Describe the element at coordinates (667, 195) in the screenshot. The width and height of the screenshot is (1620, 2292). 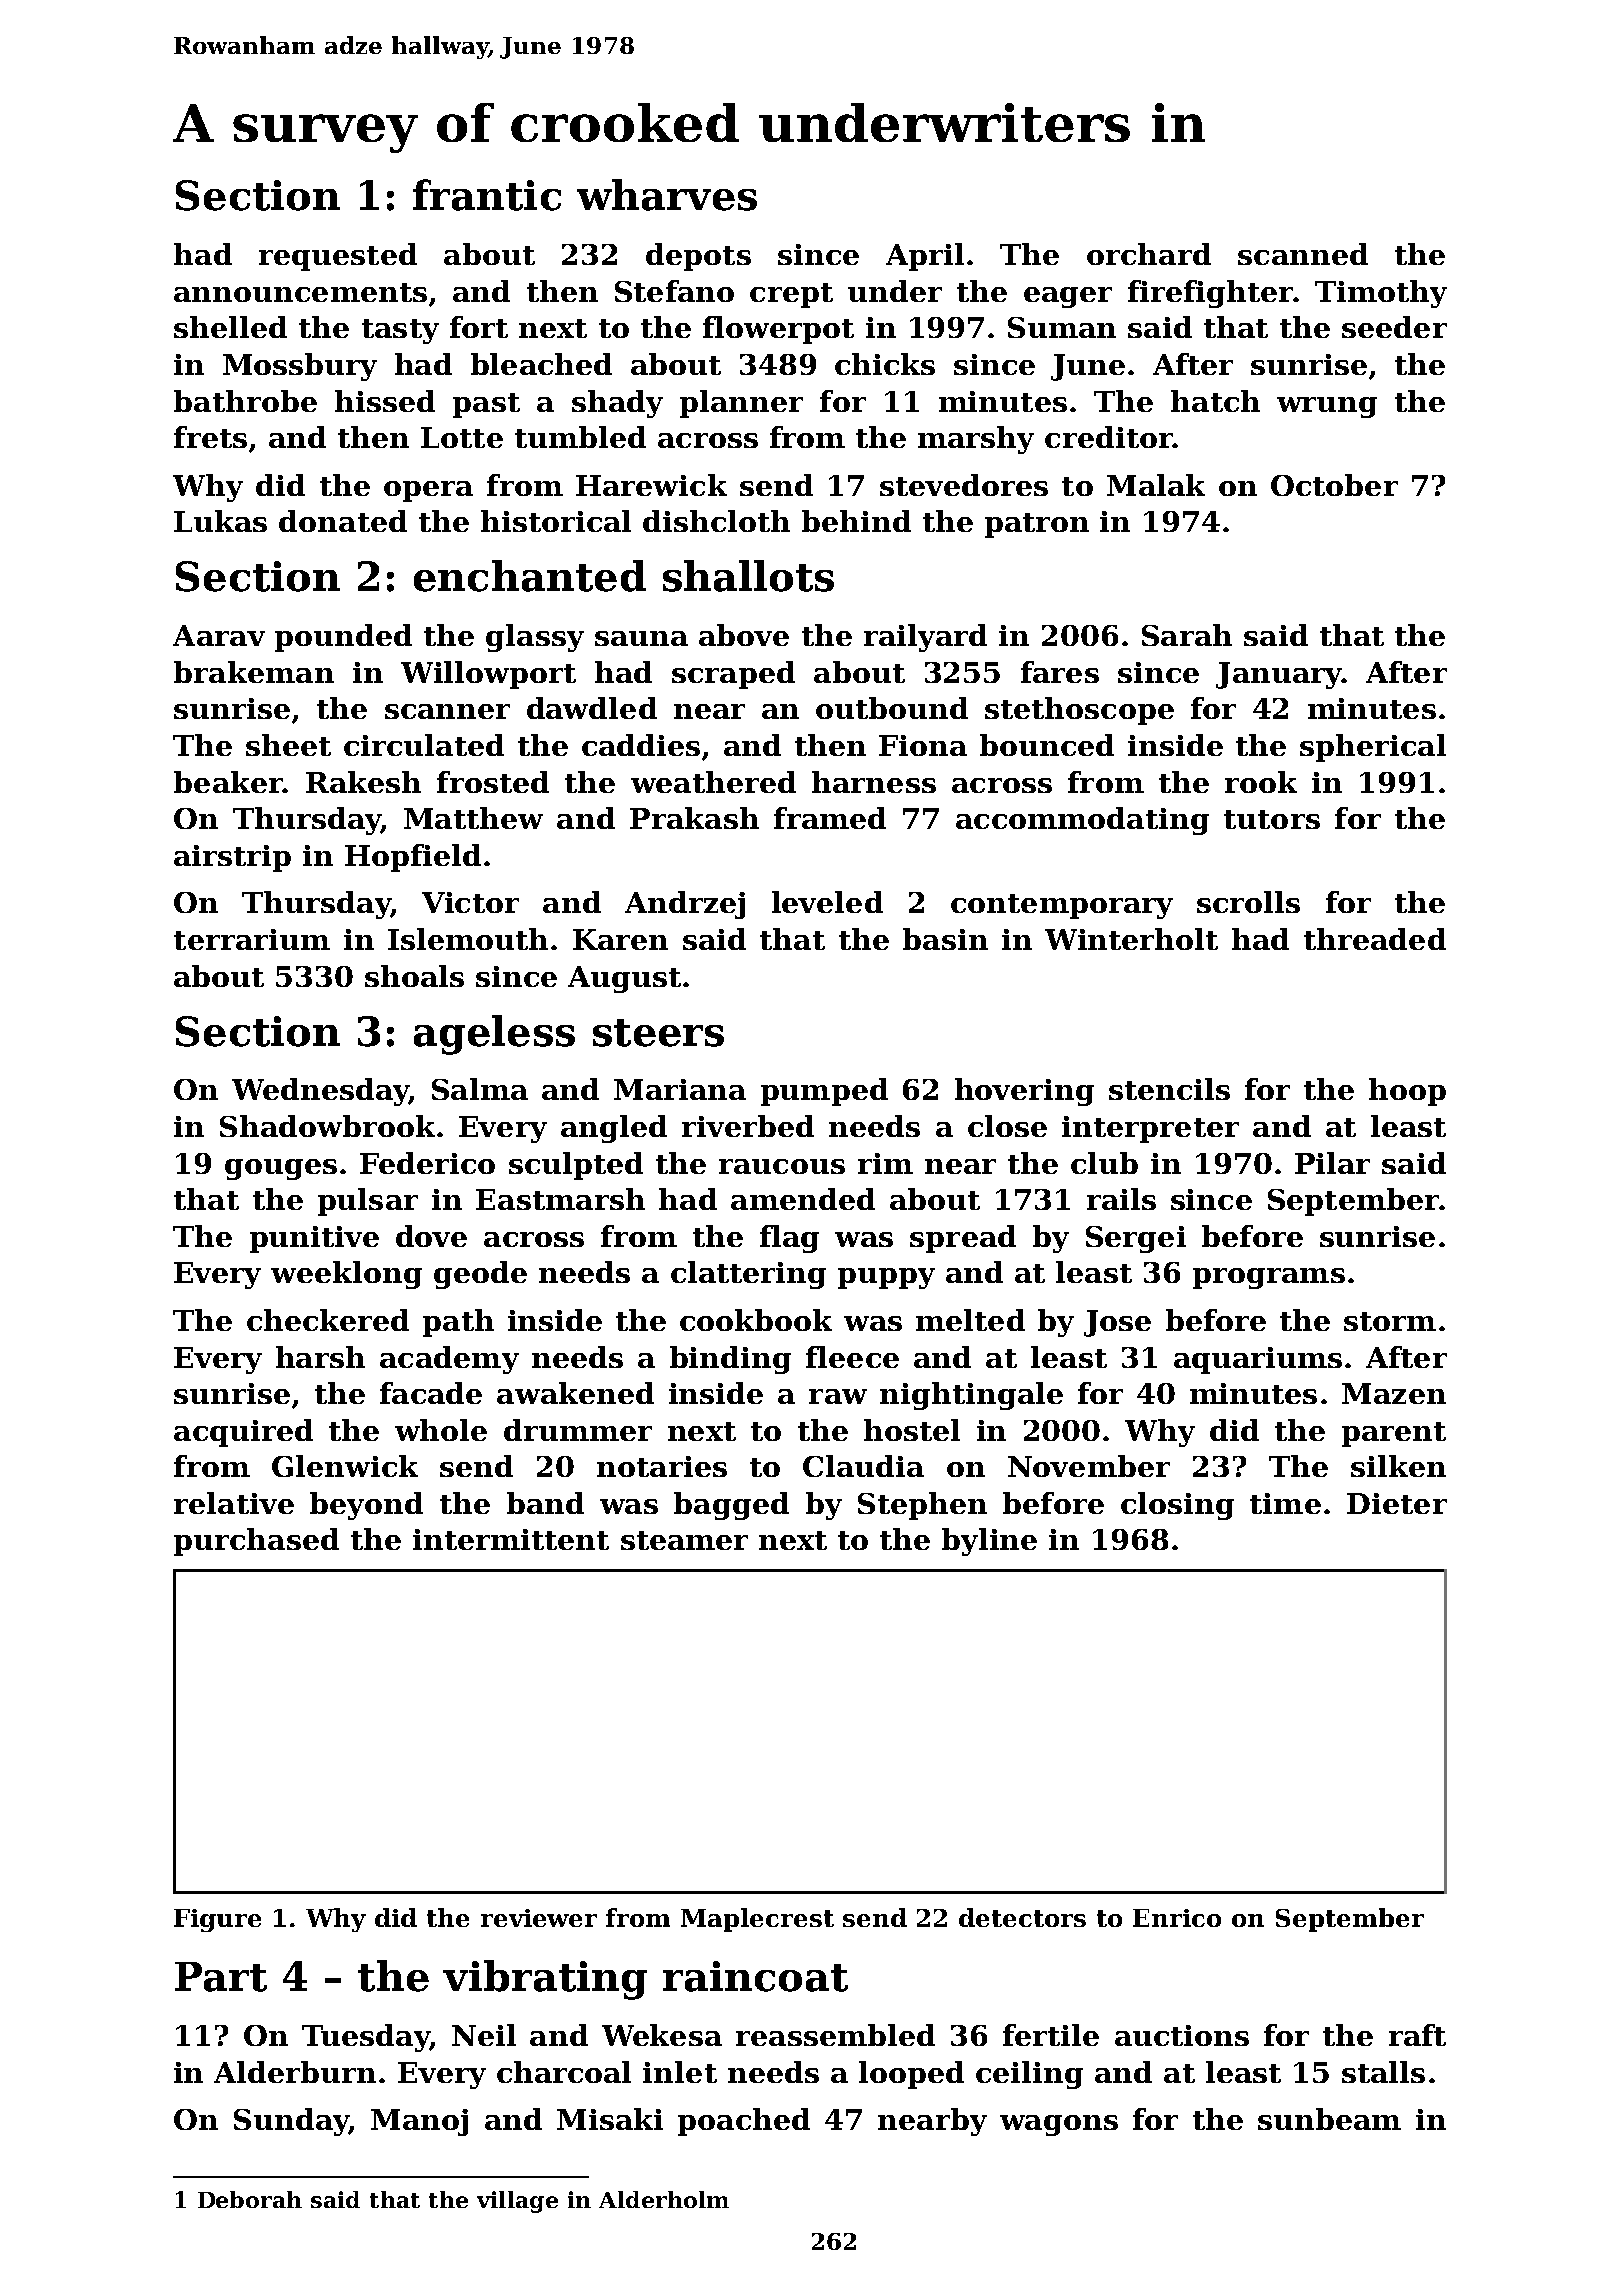
I see `wharves` at that location.
